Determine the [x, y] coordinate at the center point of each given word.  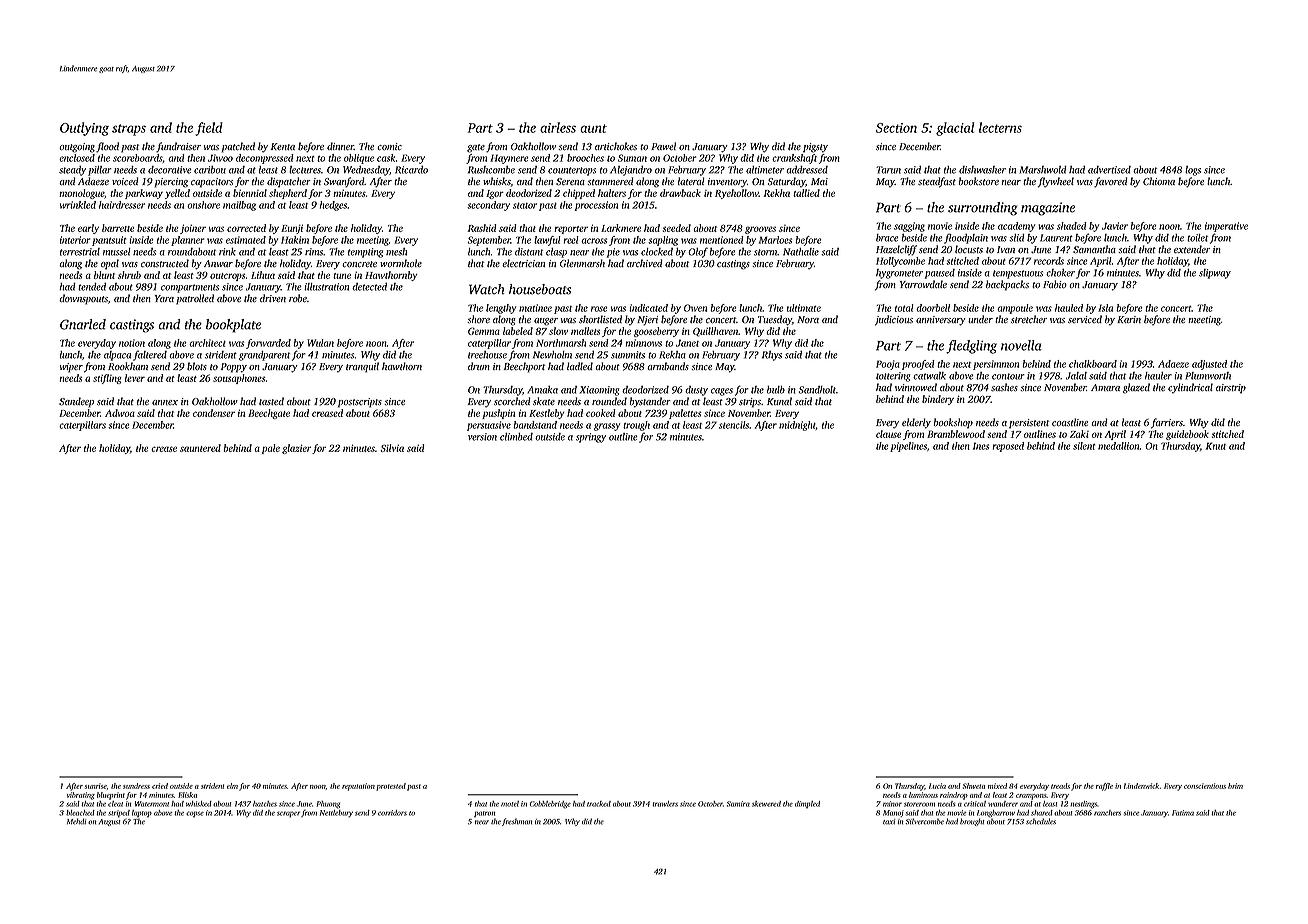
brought [972, 822]
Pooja [888, 365]
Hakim [295, 240]
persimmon [996, 365]
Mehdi [76, 821]
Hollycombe [900, 262]
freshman [517, 822]
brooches [585, 158]
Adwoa [120, 413]
